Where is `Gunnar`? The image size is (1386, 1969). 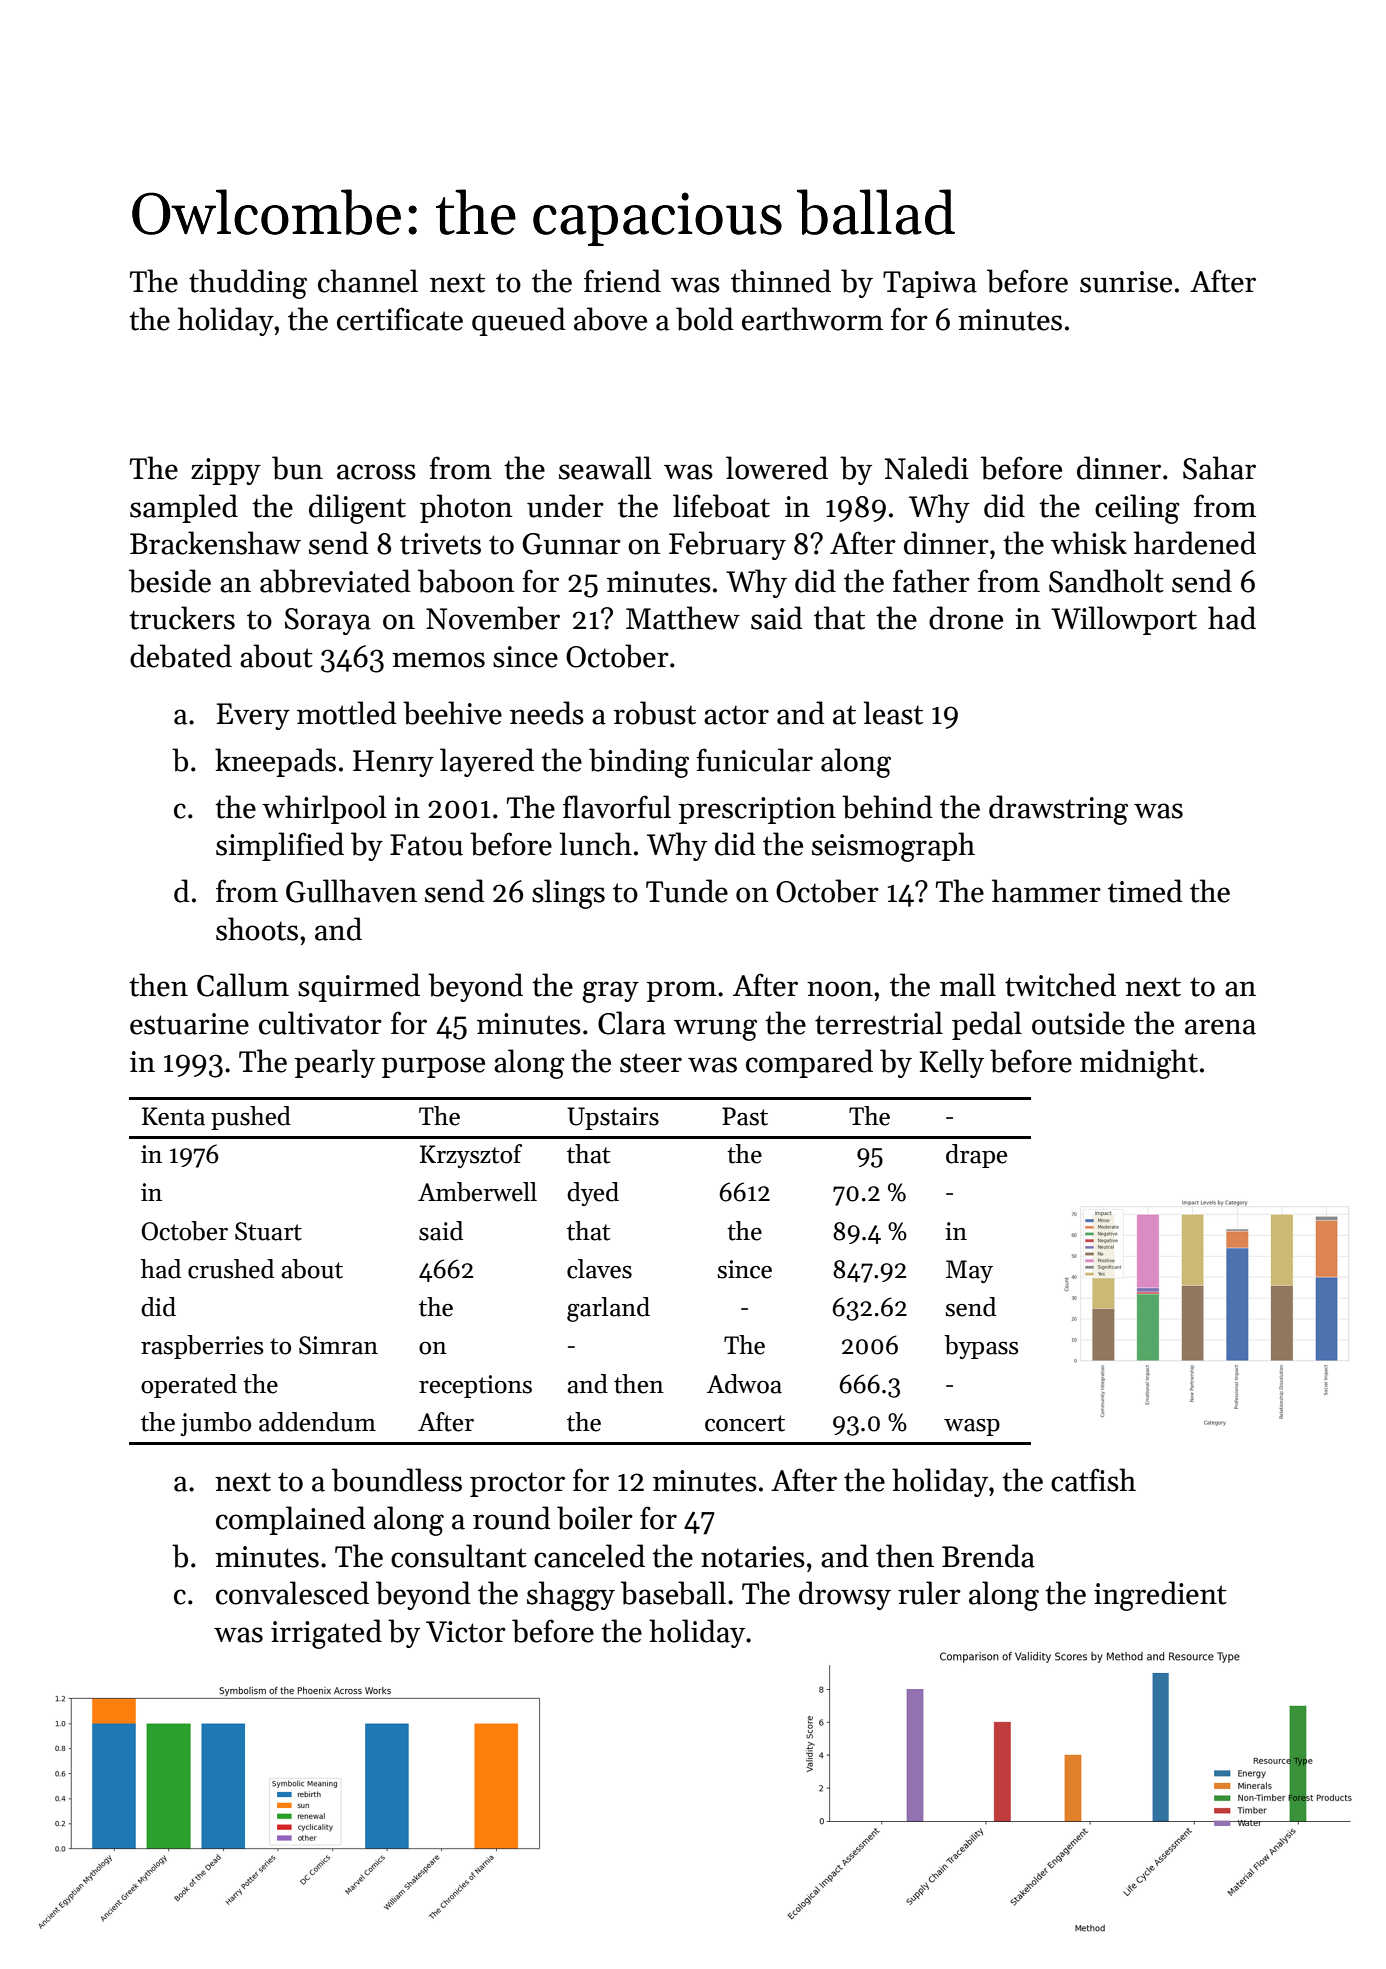
Gunnar is located at coordinates (572, 544).
